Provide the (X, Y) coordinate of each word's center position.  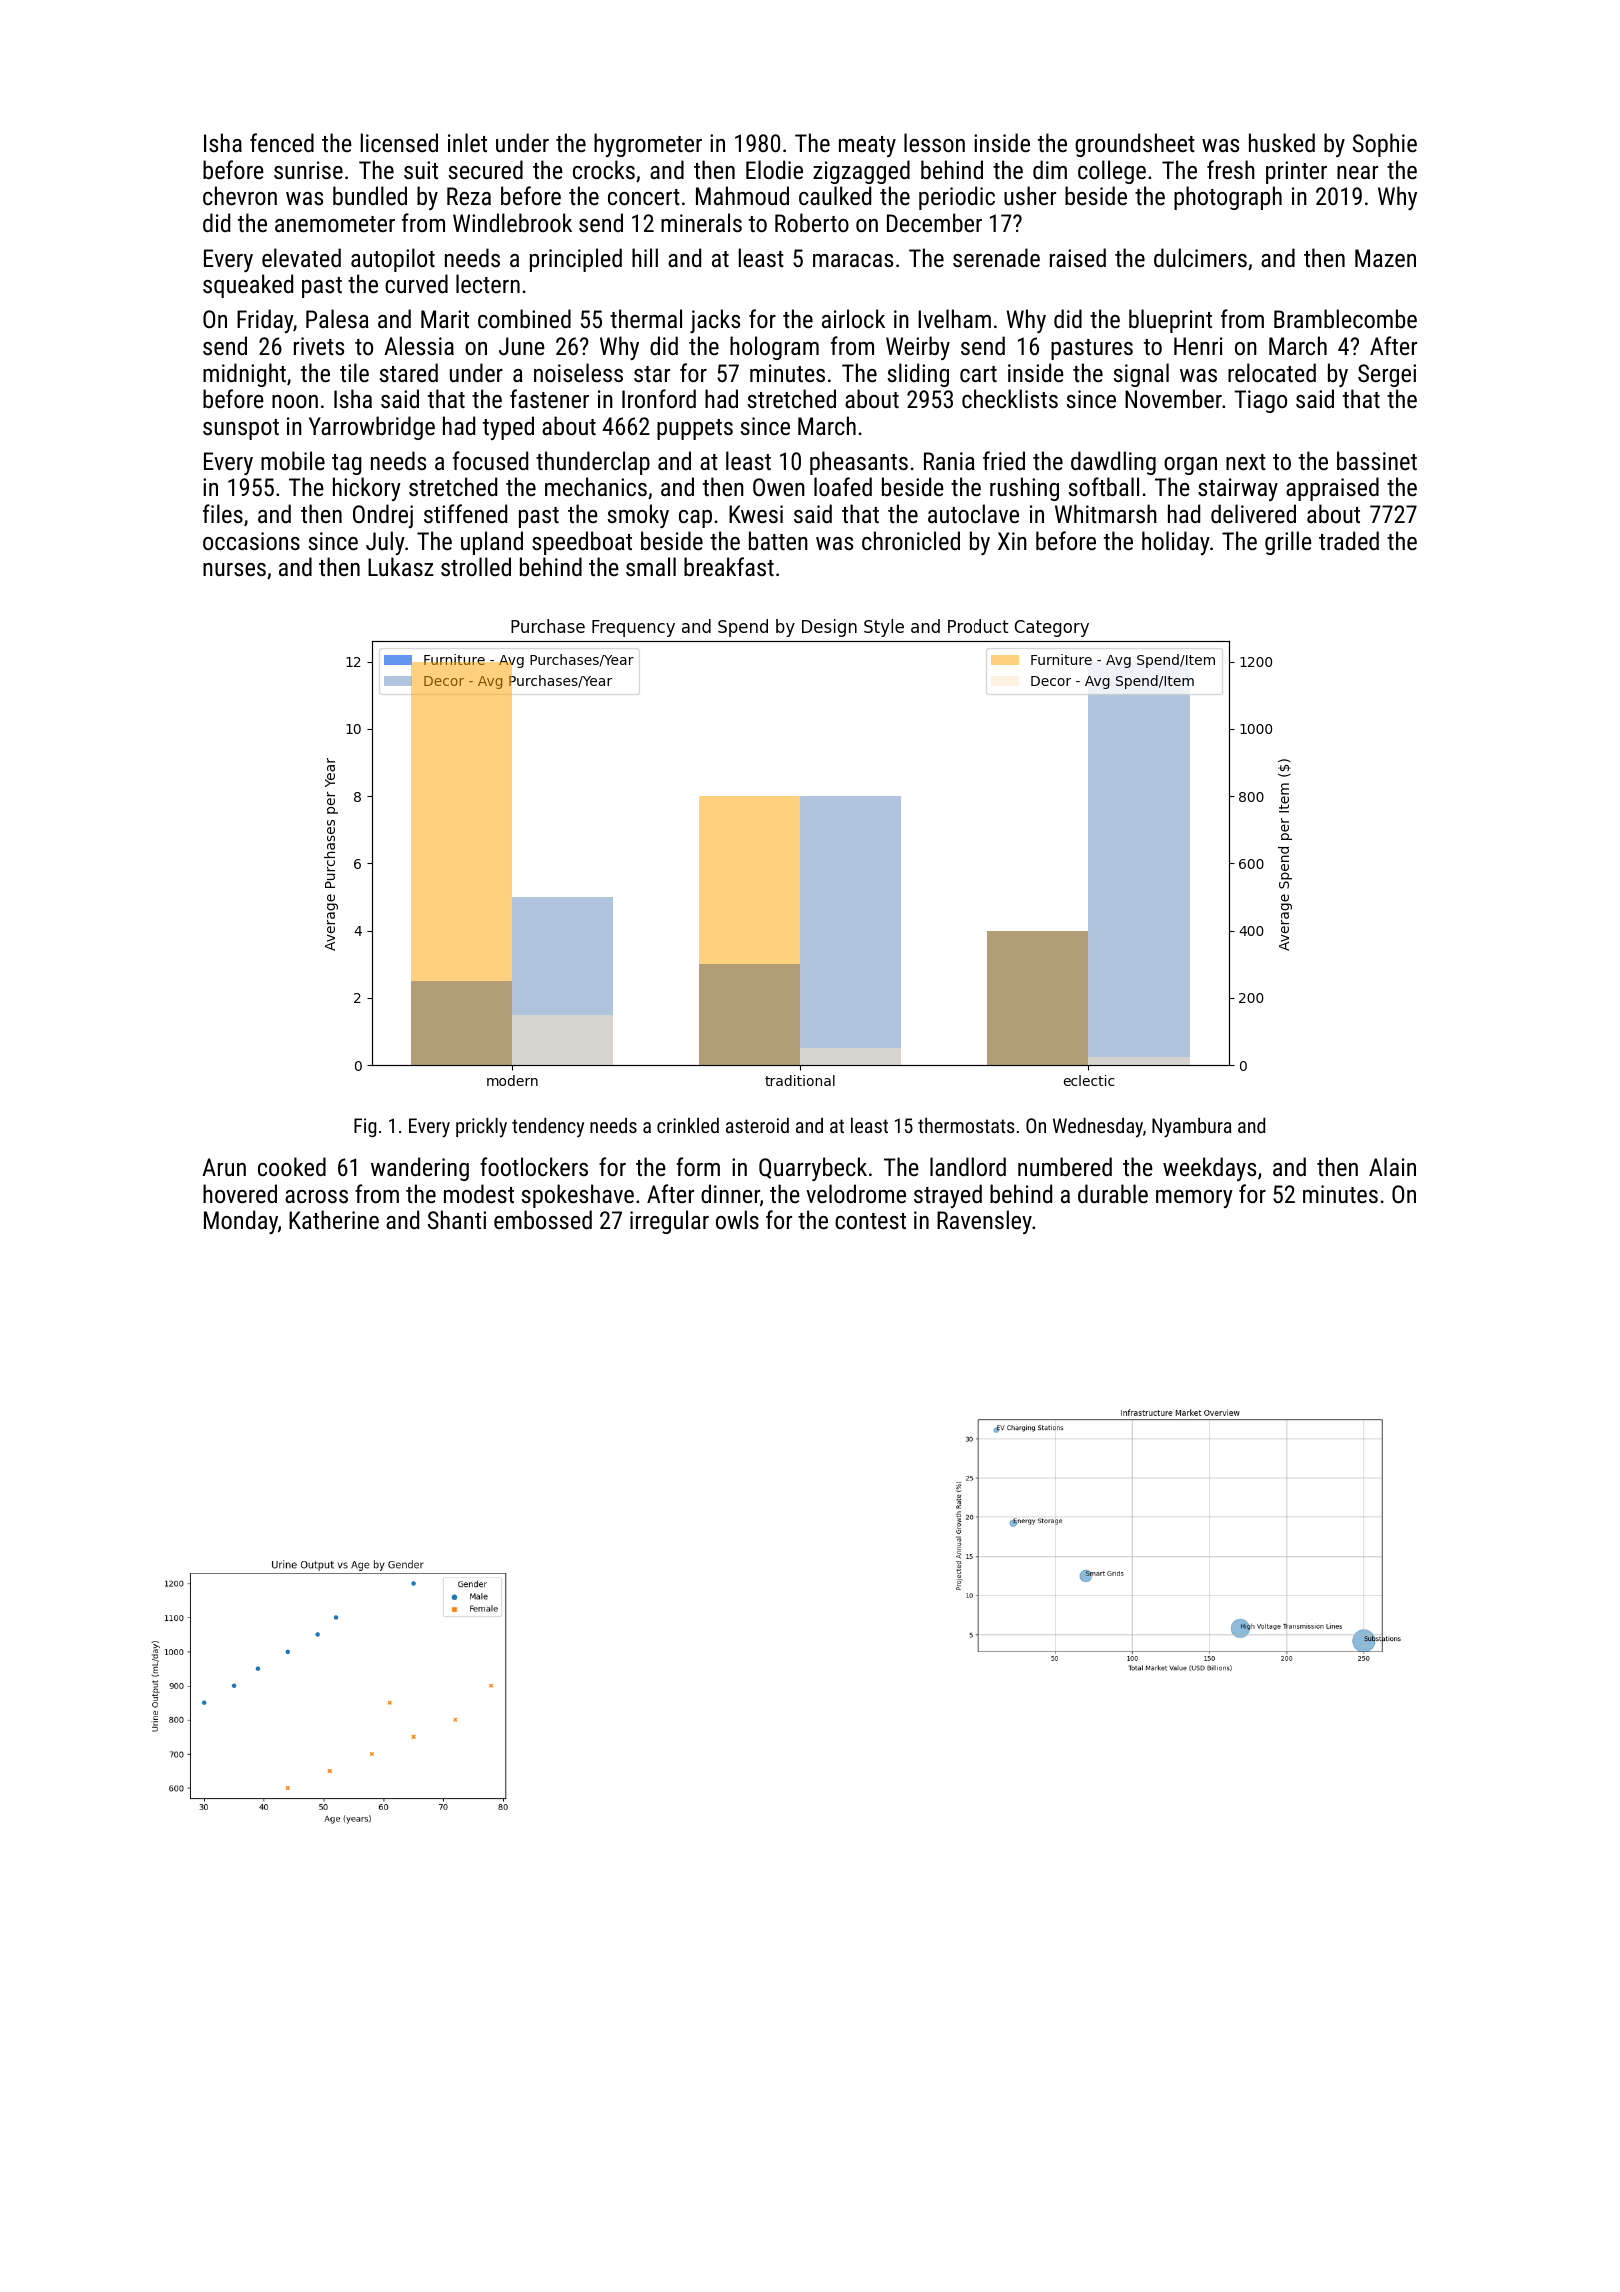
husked (1282, 142)
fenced (282, 142)
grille (1288, 543)
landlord (968, 1166)
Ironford (659, 398)
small (651, 566)
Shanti (457, 1219)
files (223, 513)
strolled (476, 566)
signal (1141, 375)
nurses (234, 569)
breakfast (729, 566)
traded (1349, 540)
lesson (934, 142)
